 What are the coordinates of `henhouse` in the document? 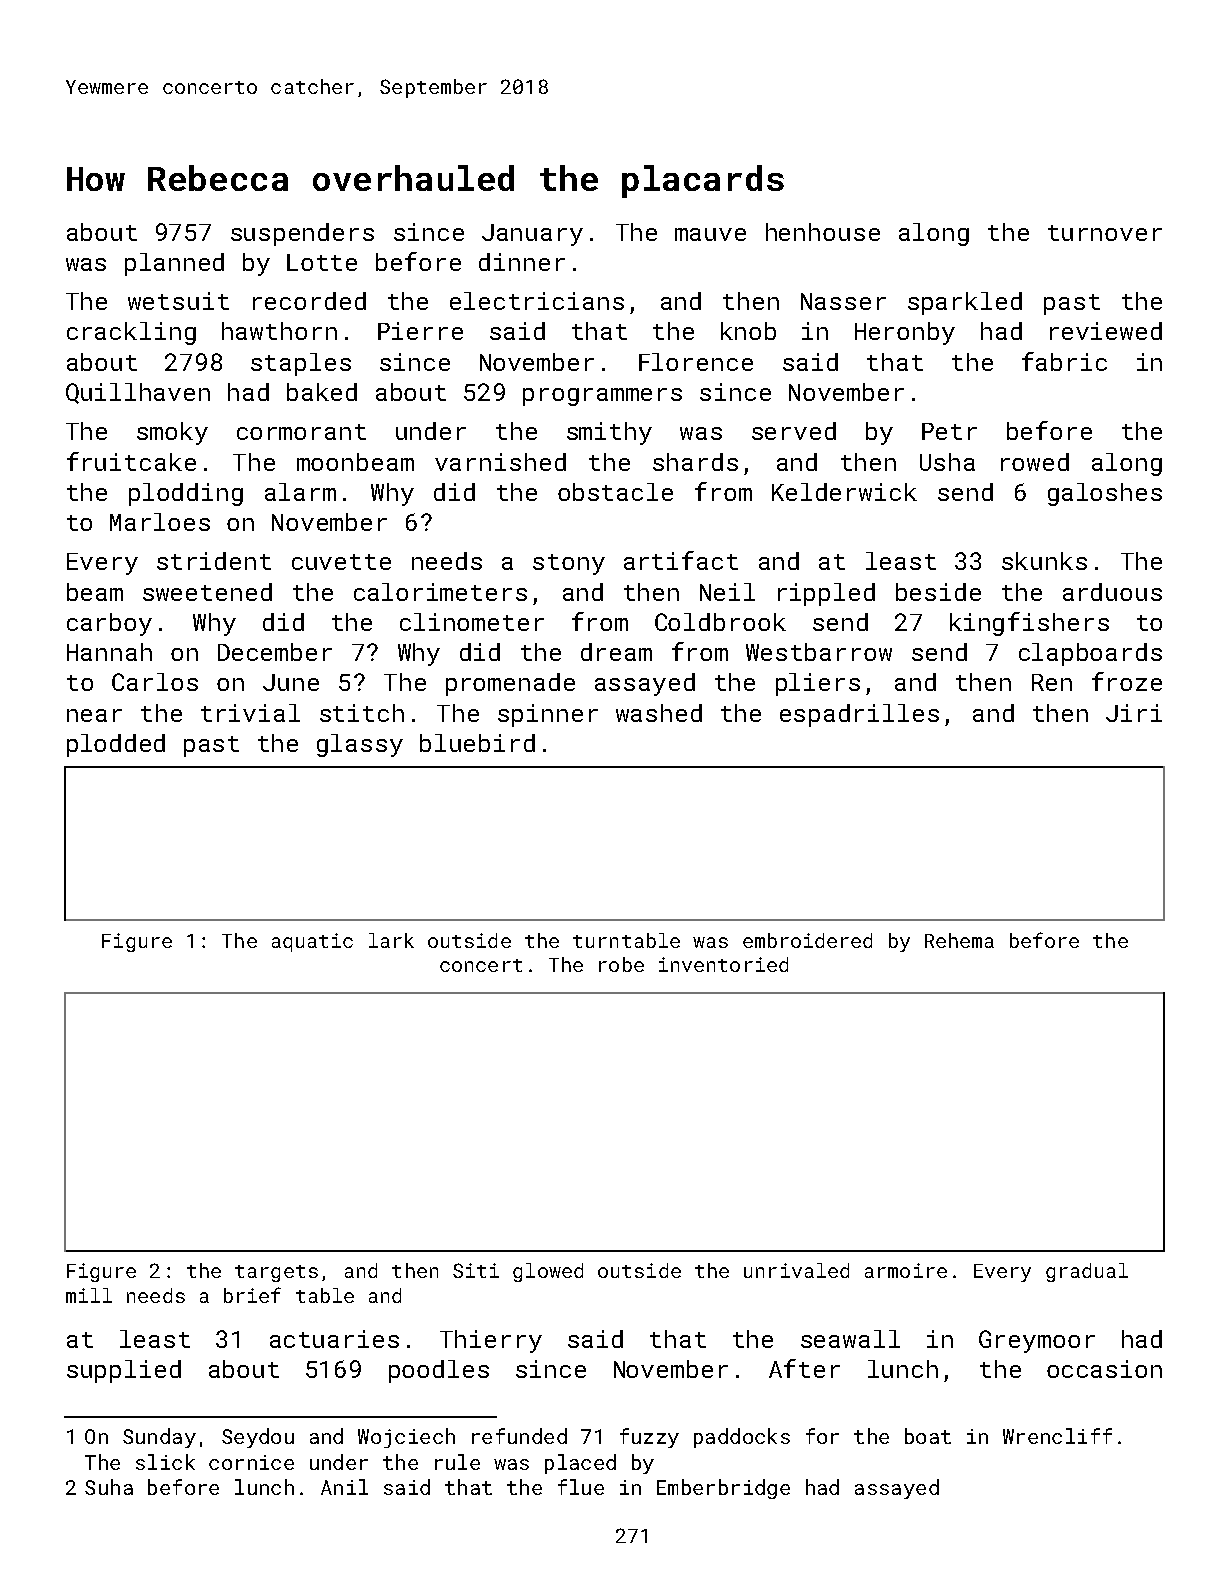 It's located at (823, 232).
